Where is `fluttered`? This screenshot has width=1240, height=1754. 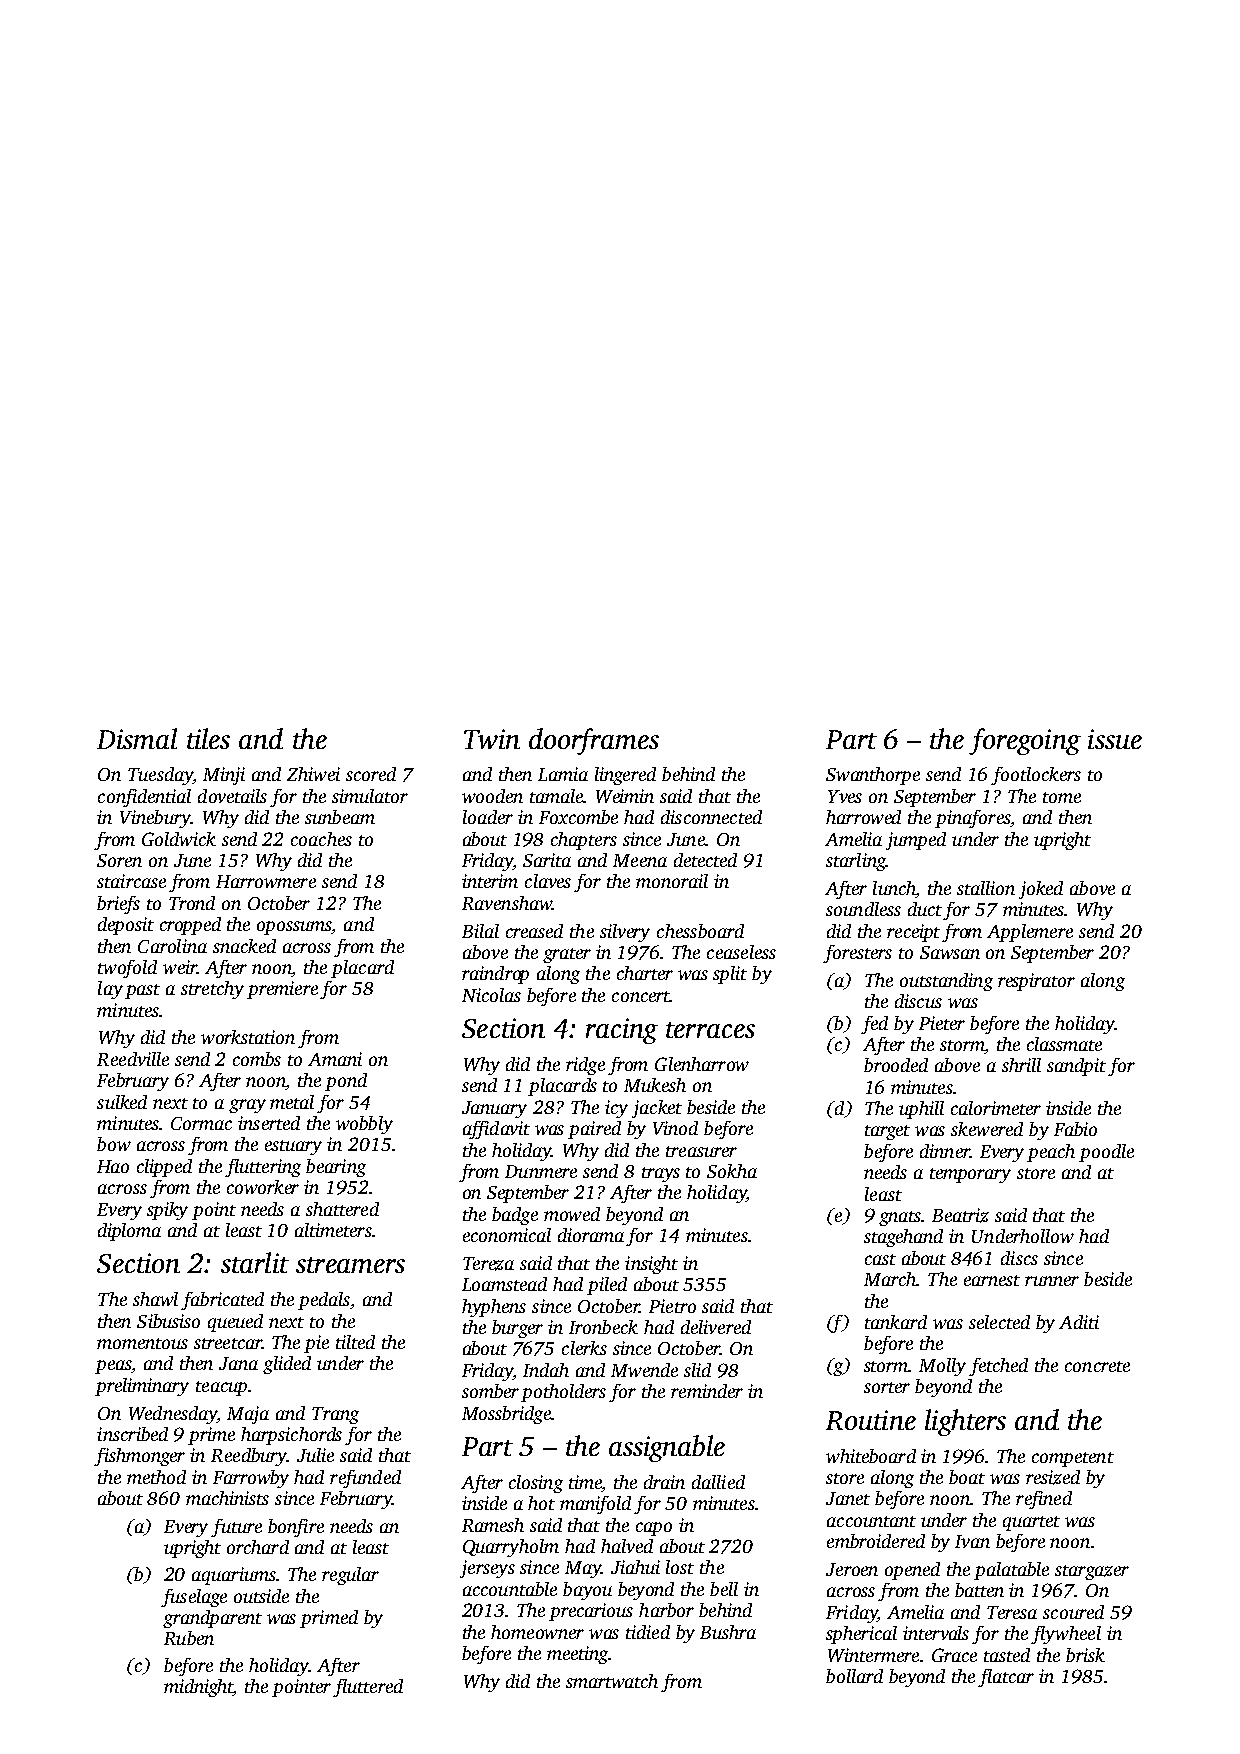 fluttered is located at coordinates (368, 1688).
